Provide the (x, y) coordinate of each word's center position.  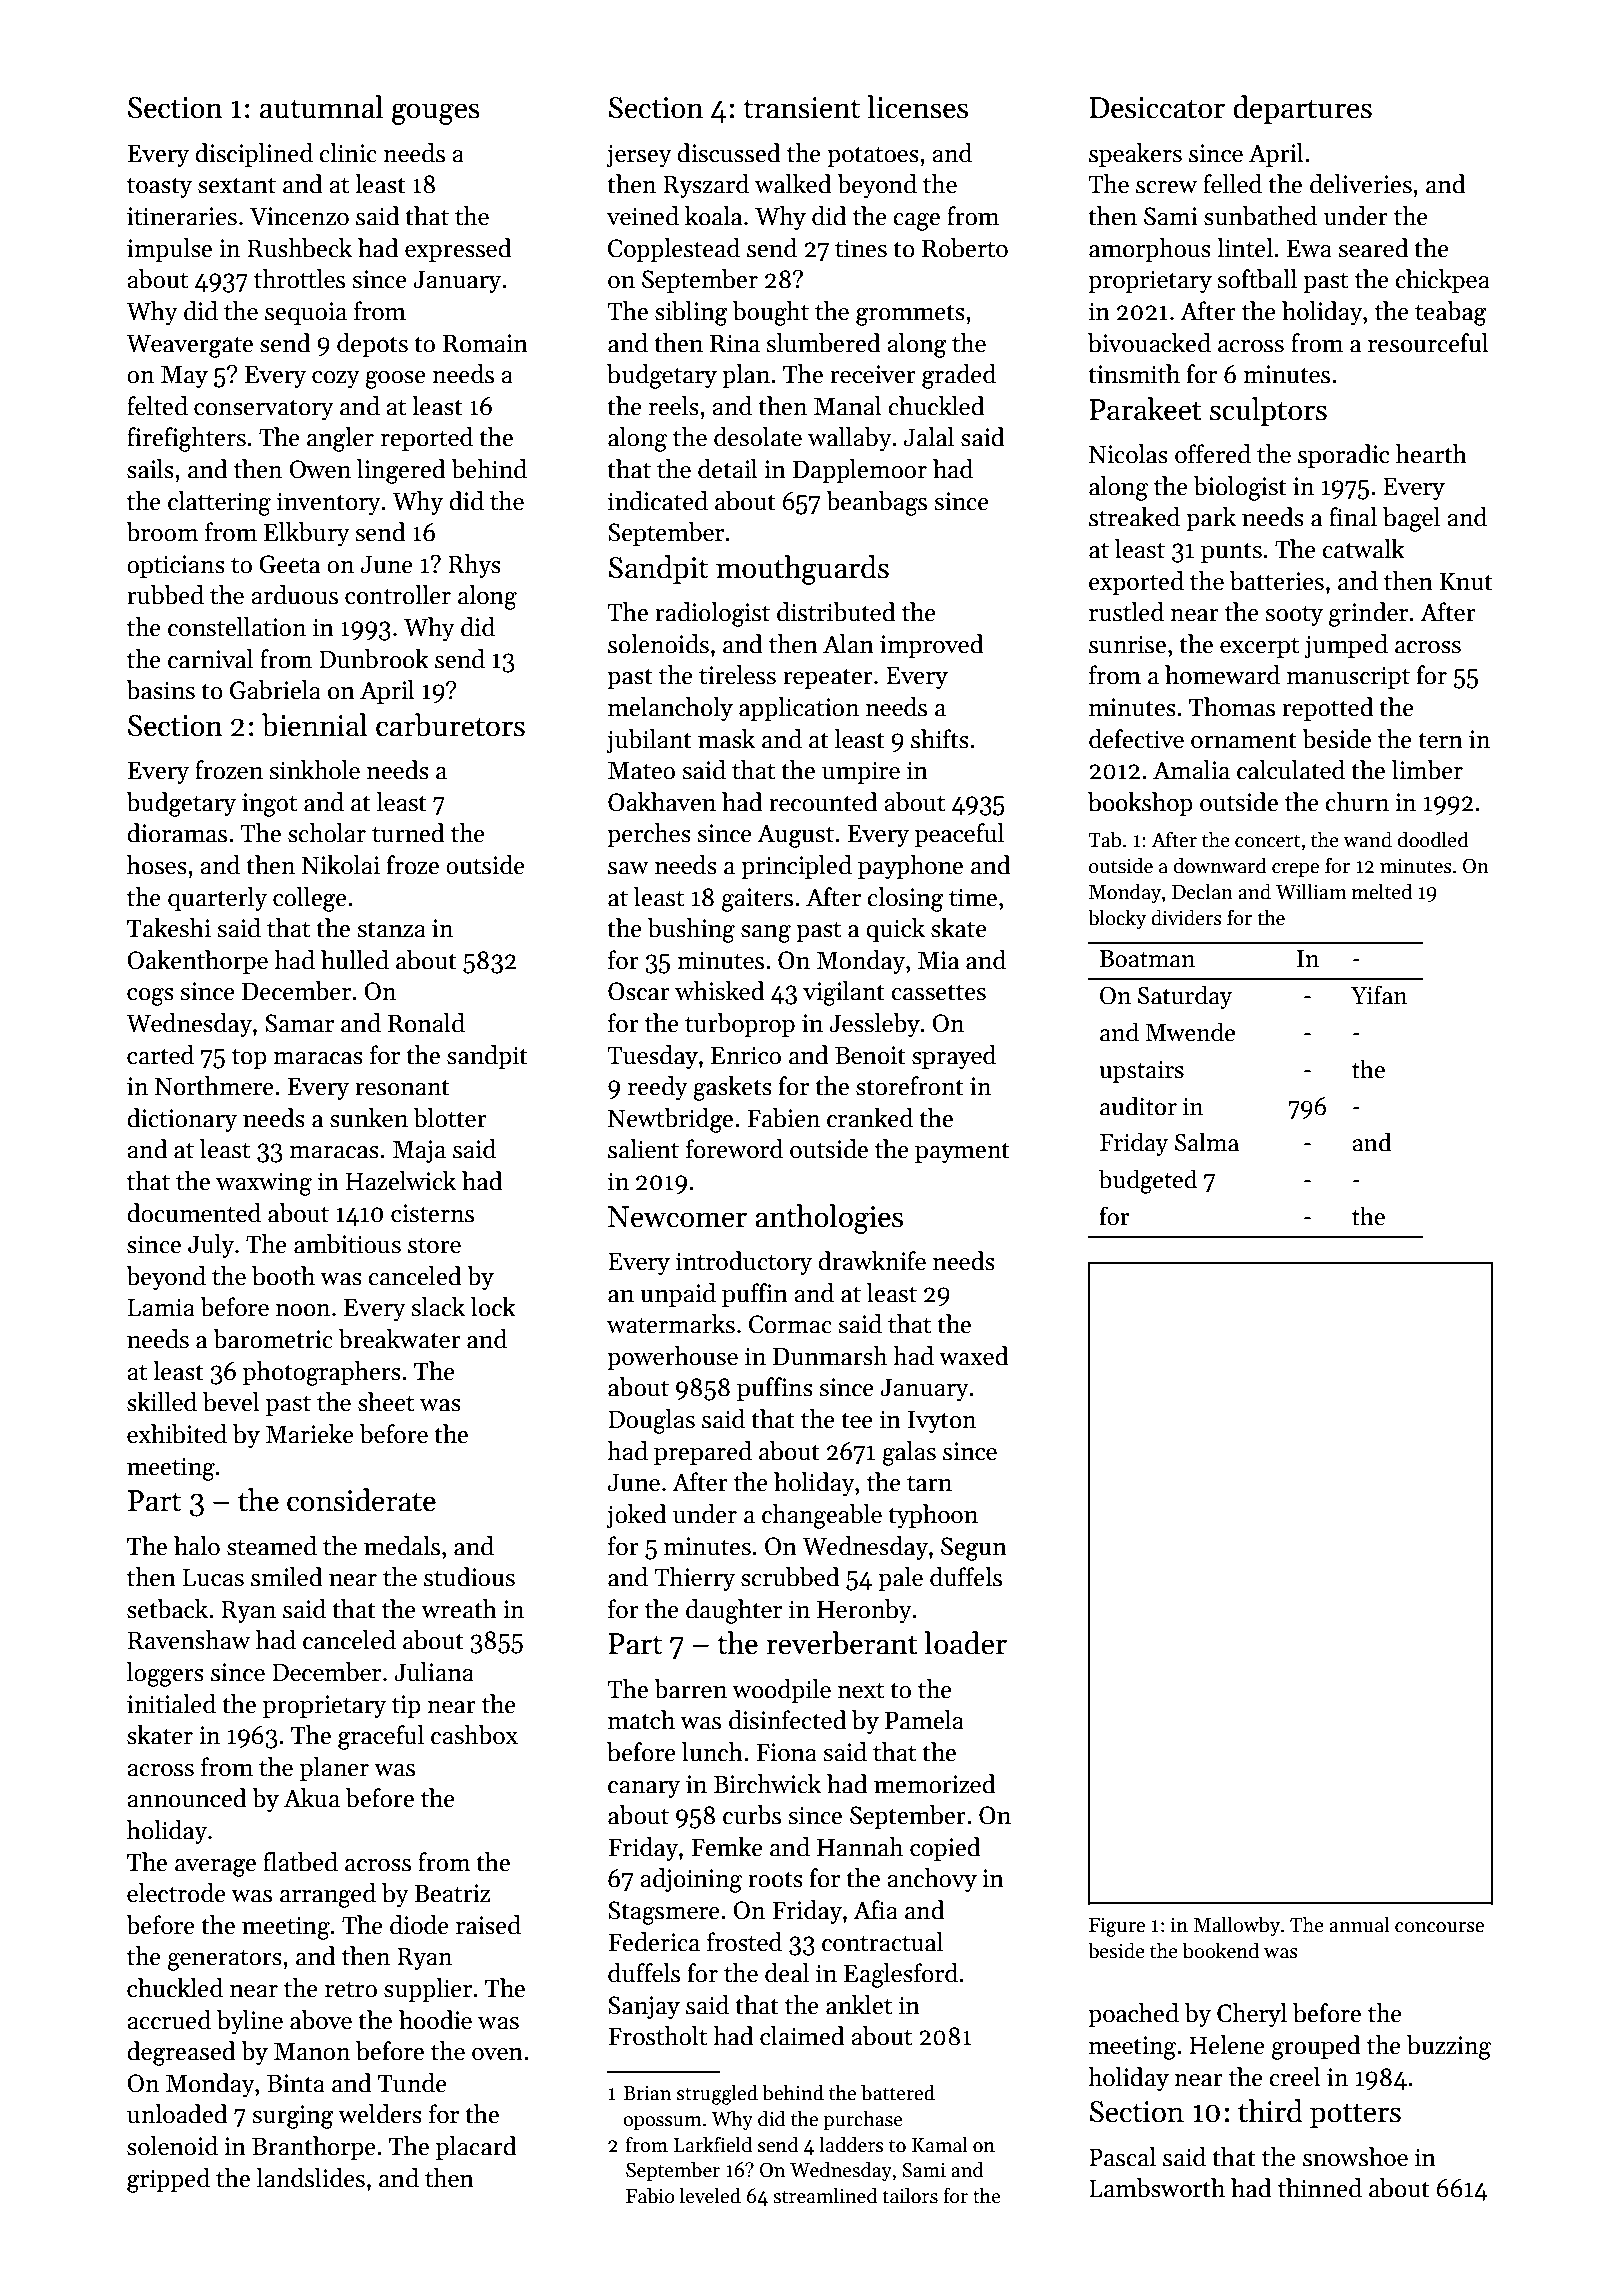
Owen (320, 469)
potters (1355, 2115)
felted (157, 406)
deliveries (1361, 184)
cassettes (939, 992)
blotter (450, 1118)
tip (406, 1706)
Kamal (940, 2145)
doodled (1433, 839)
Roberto (965, 248)
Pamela (924, 1720)
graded (959, 376)
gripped (168, 2180)
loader (966, 1643)
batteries (1277, 581)
